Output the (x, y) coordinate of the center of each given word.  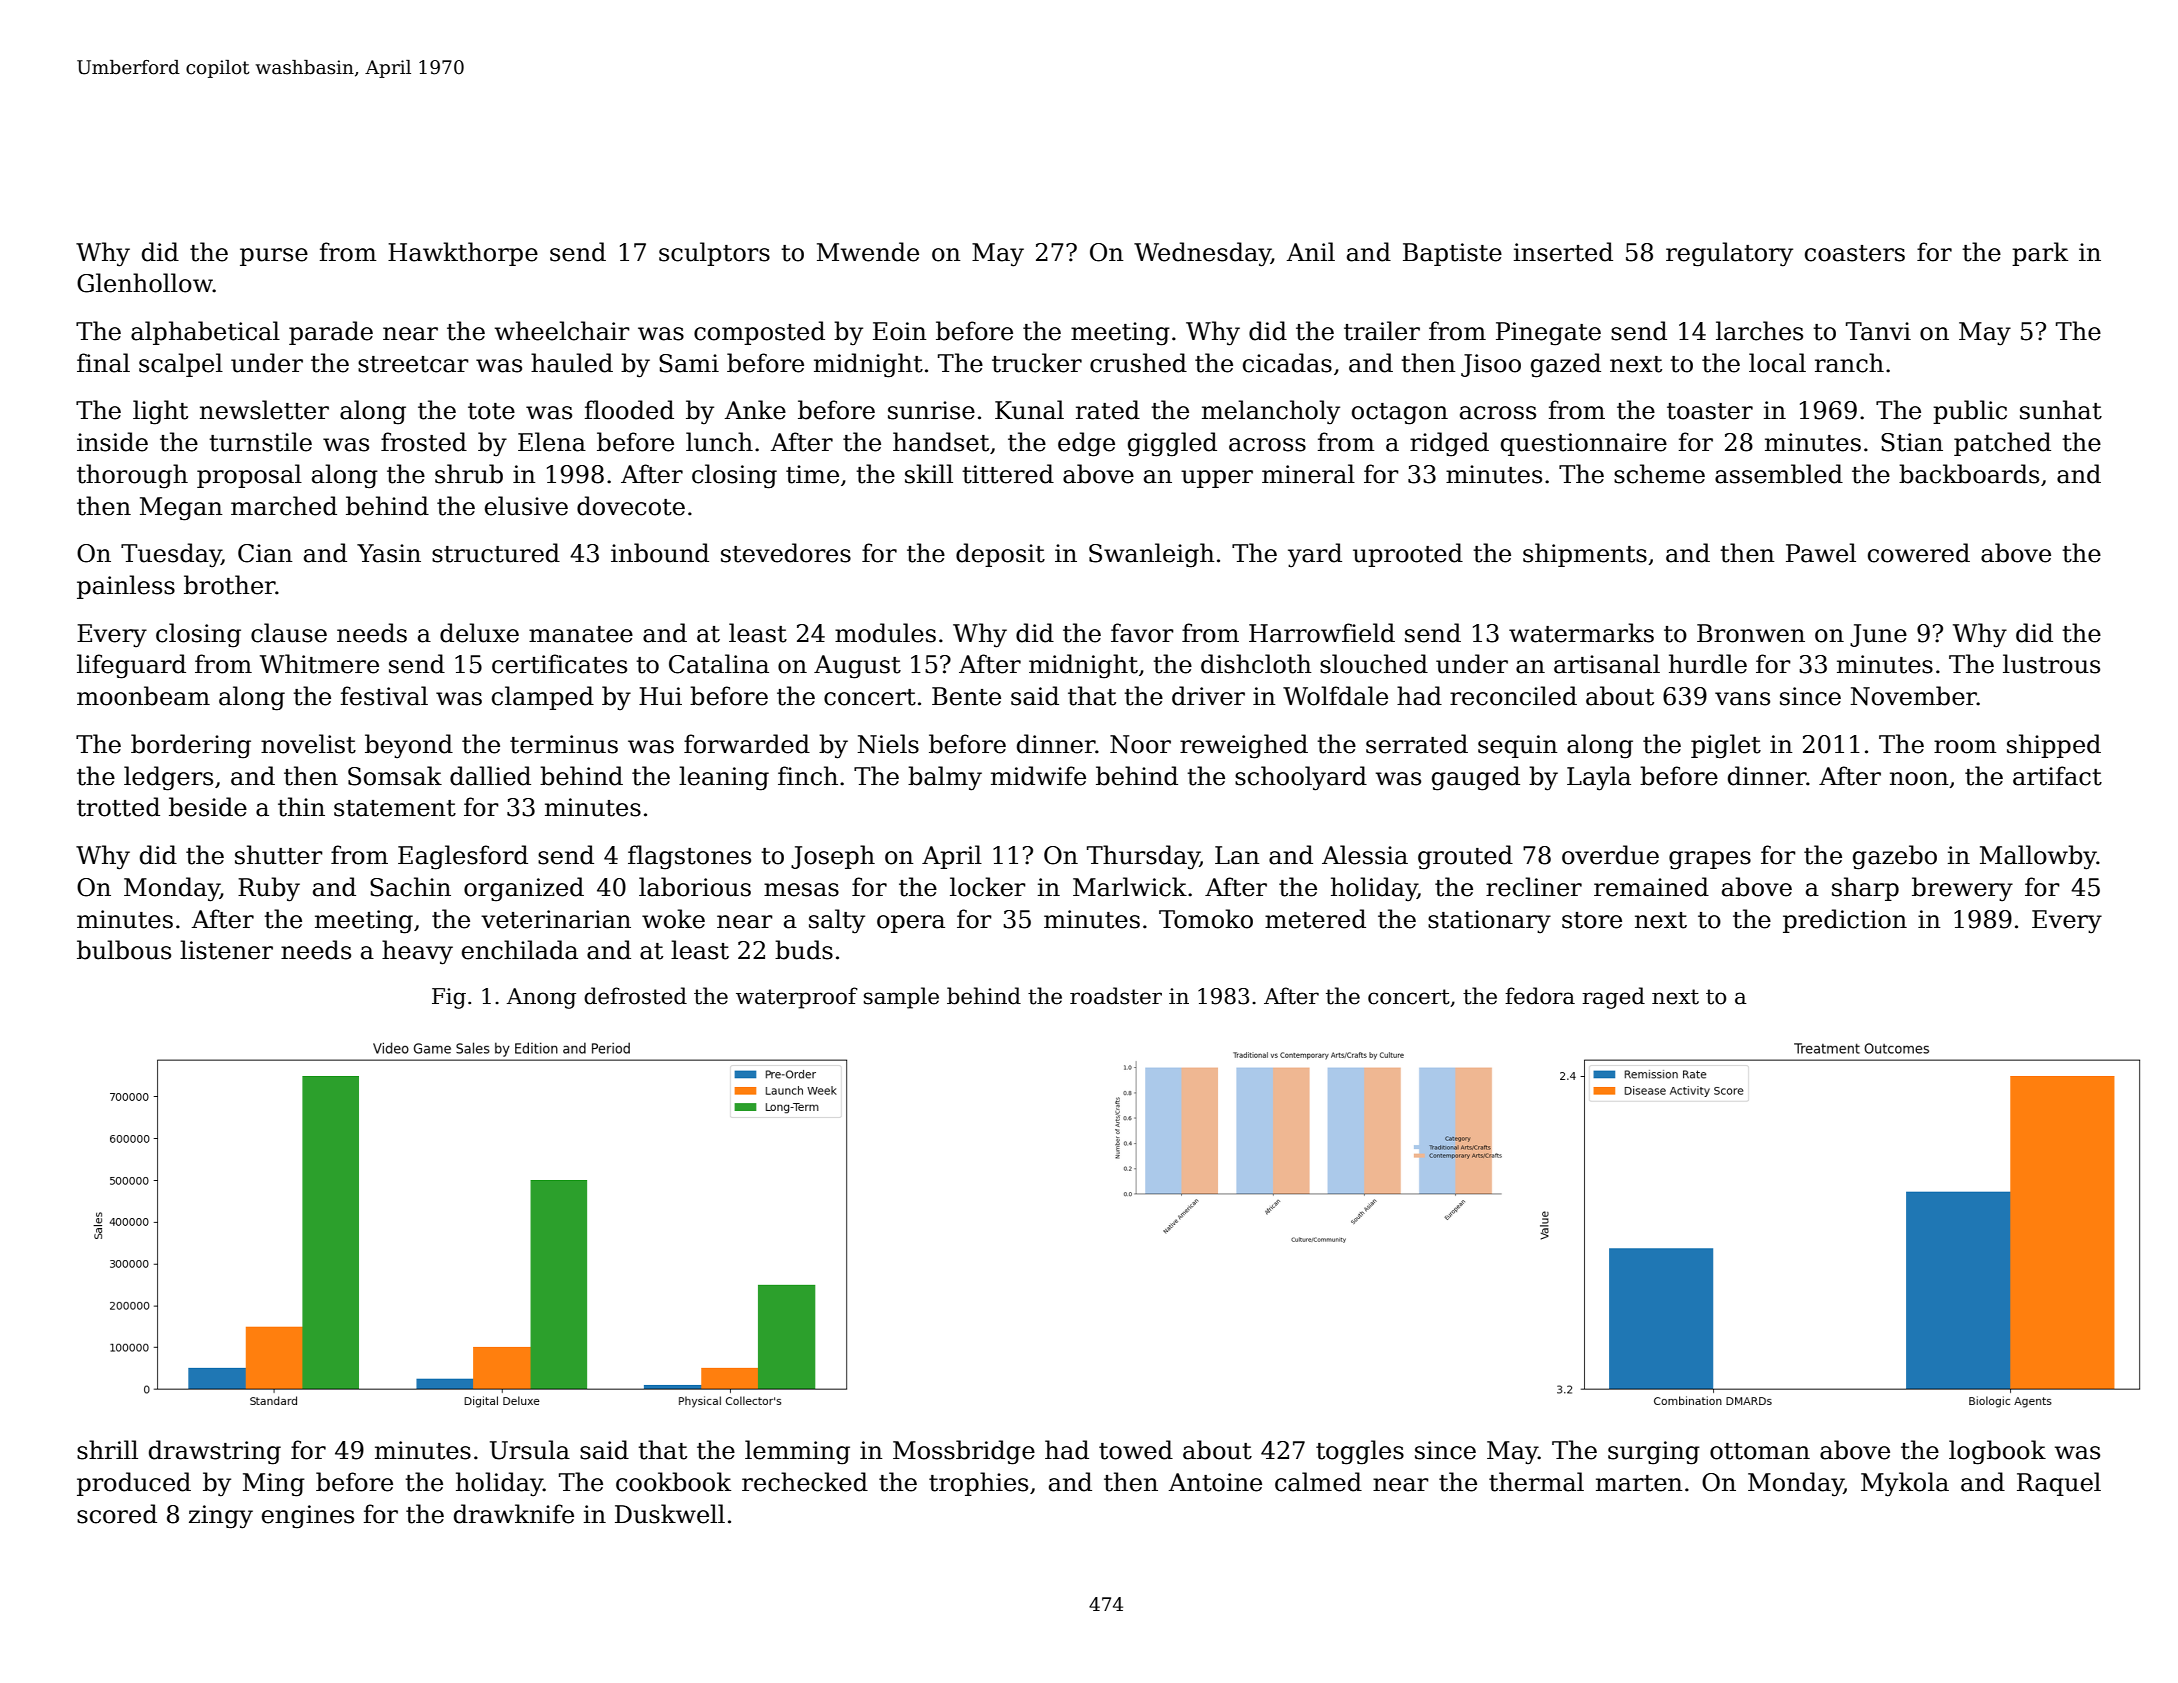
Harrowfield (1322, 633)
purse (274, 257)
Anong (541, 998)
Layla (1599, 778)
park (2040, 254)
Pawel (1821, 553)
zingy (221, 1517)
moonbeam (143, 696)
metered (1315, 919)
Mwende (868, 252)
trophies (978, 1484)
